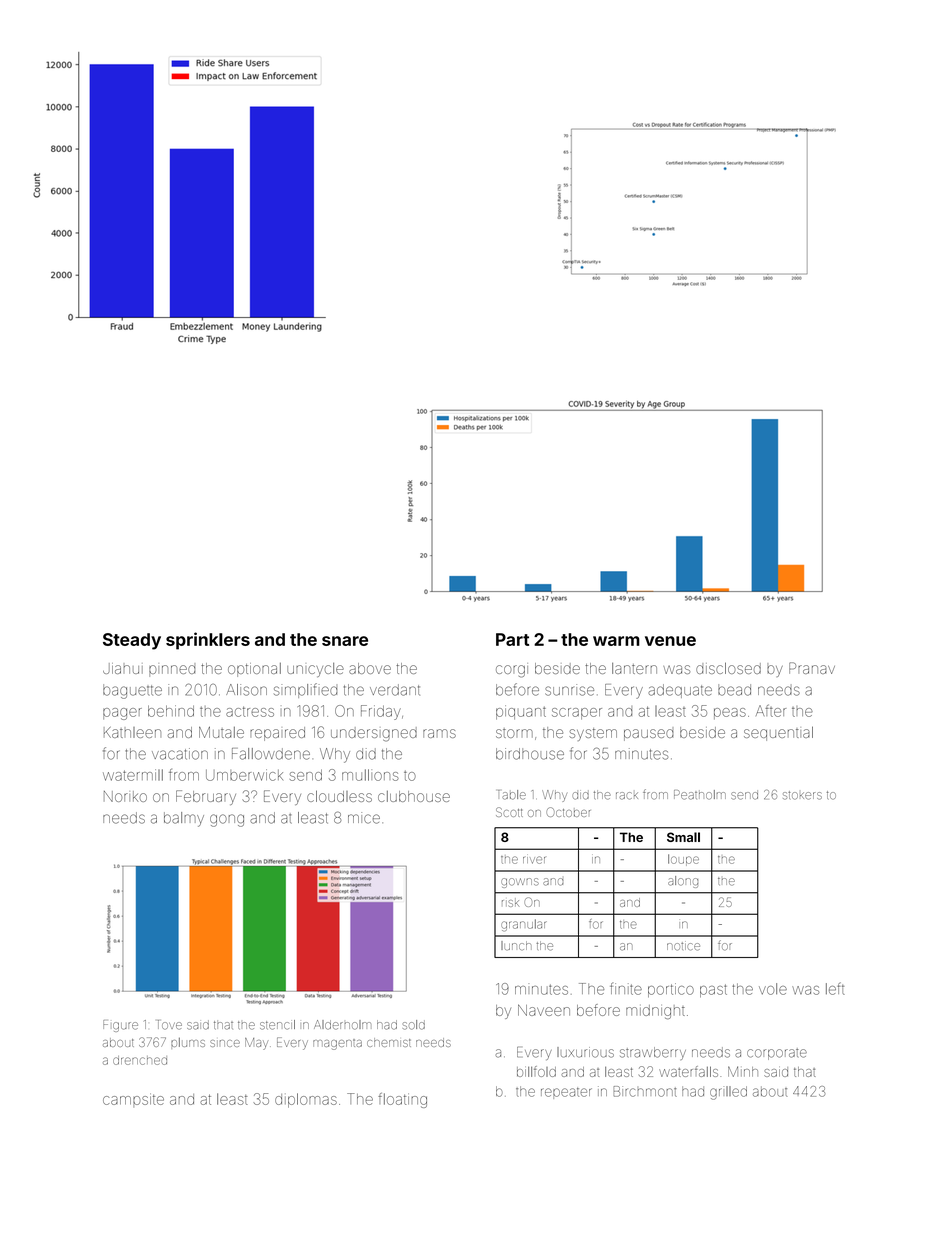 This screenshot has width=952, height=1233. I want to click on above, so click(370, 668).
